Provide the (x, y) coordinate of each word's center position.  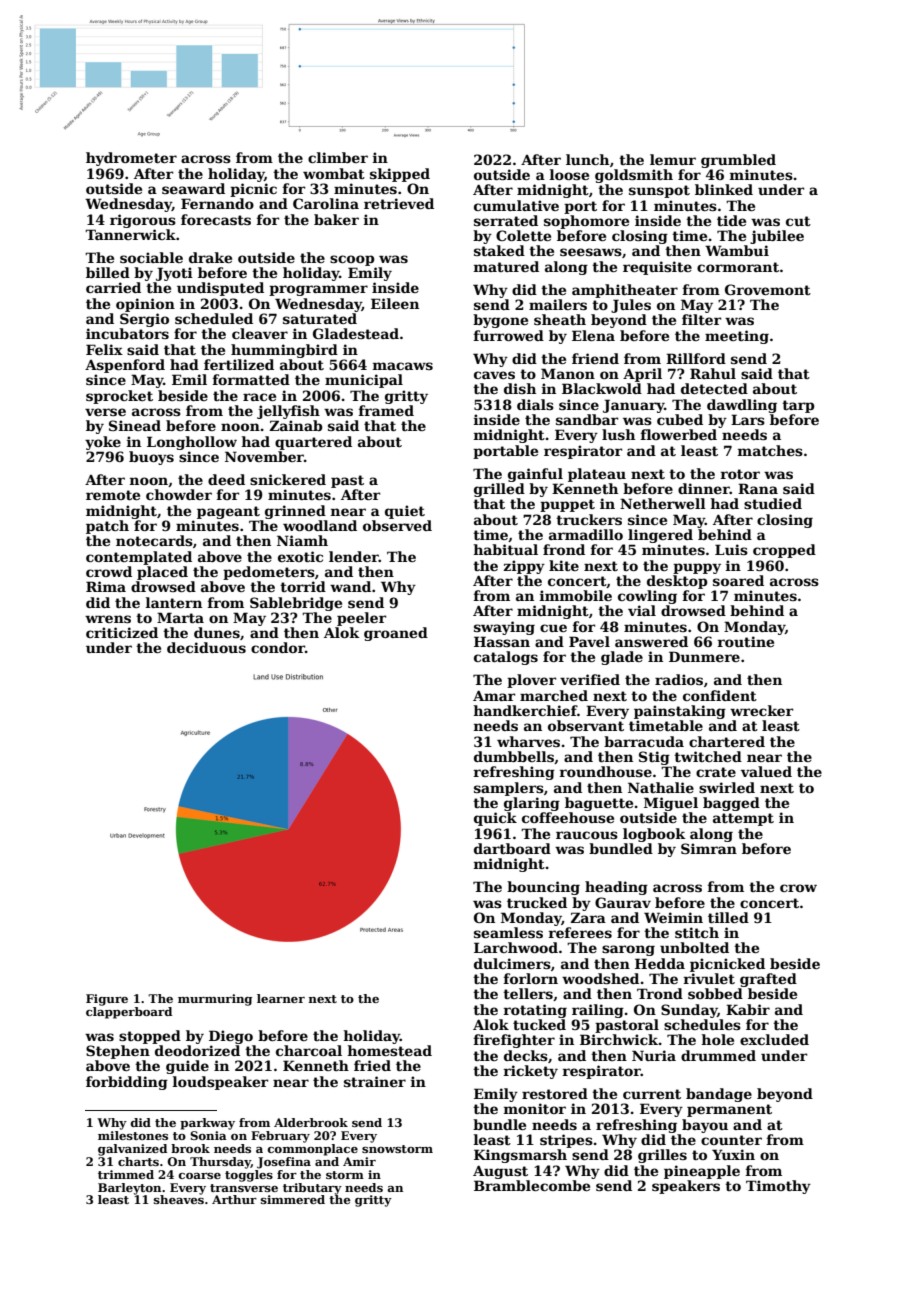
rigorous (143, 221)
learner (281, 998)
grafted (768, 980)
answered (651, 641)
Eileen (395, 303)
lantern (173, 602)
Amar (494, 695)
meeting (737, 337)
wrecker (761, 710)
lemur (673, 159)
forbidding (127, 1083)
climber (338, 157)
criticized (122, 632)
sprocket (119, 397)
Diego (231, 1037)
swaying (504, 628)
